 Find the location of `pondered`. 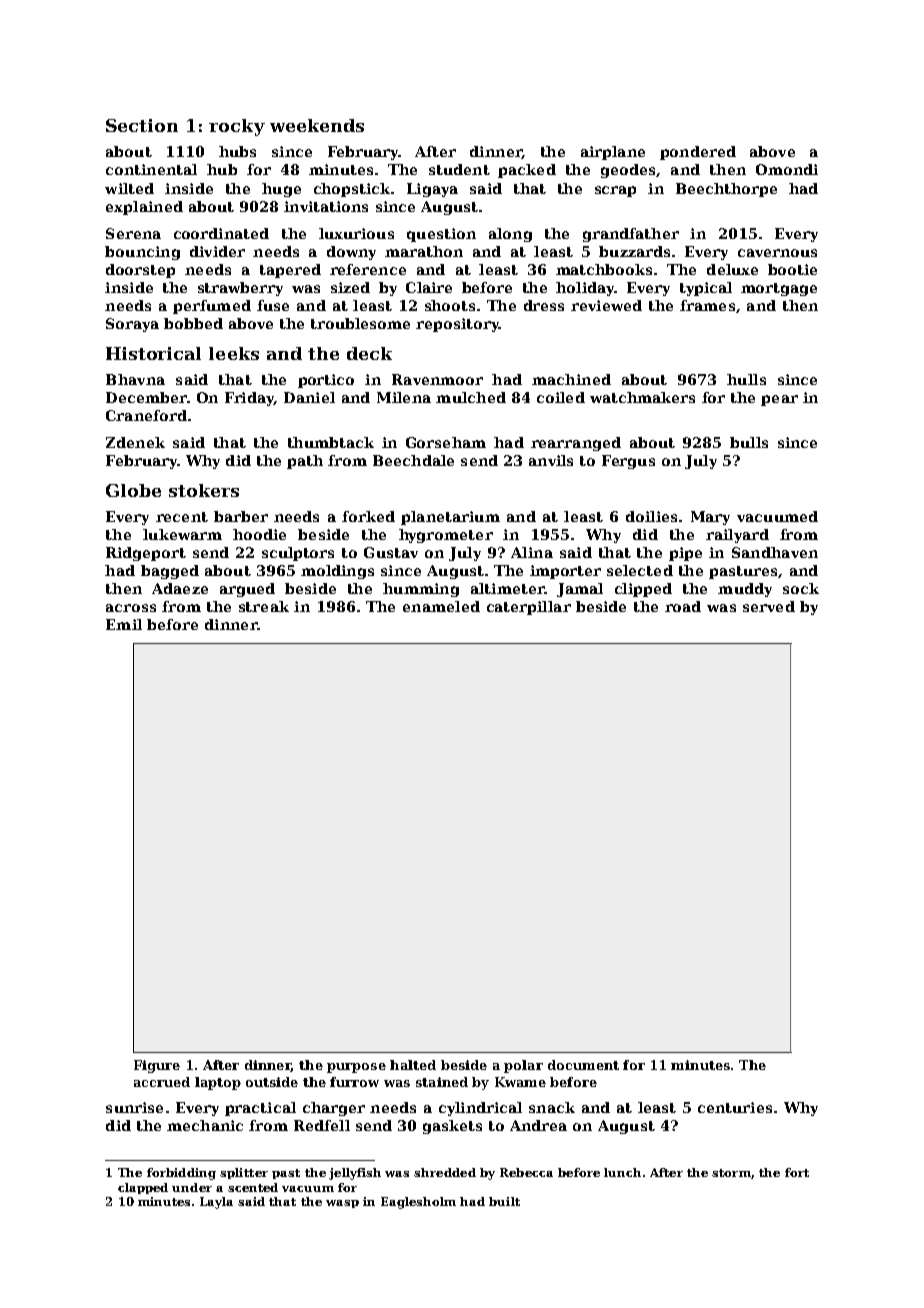

pondered is located at coordinates (698, 153).
